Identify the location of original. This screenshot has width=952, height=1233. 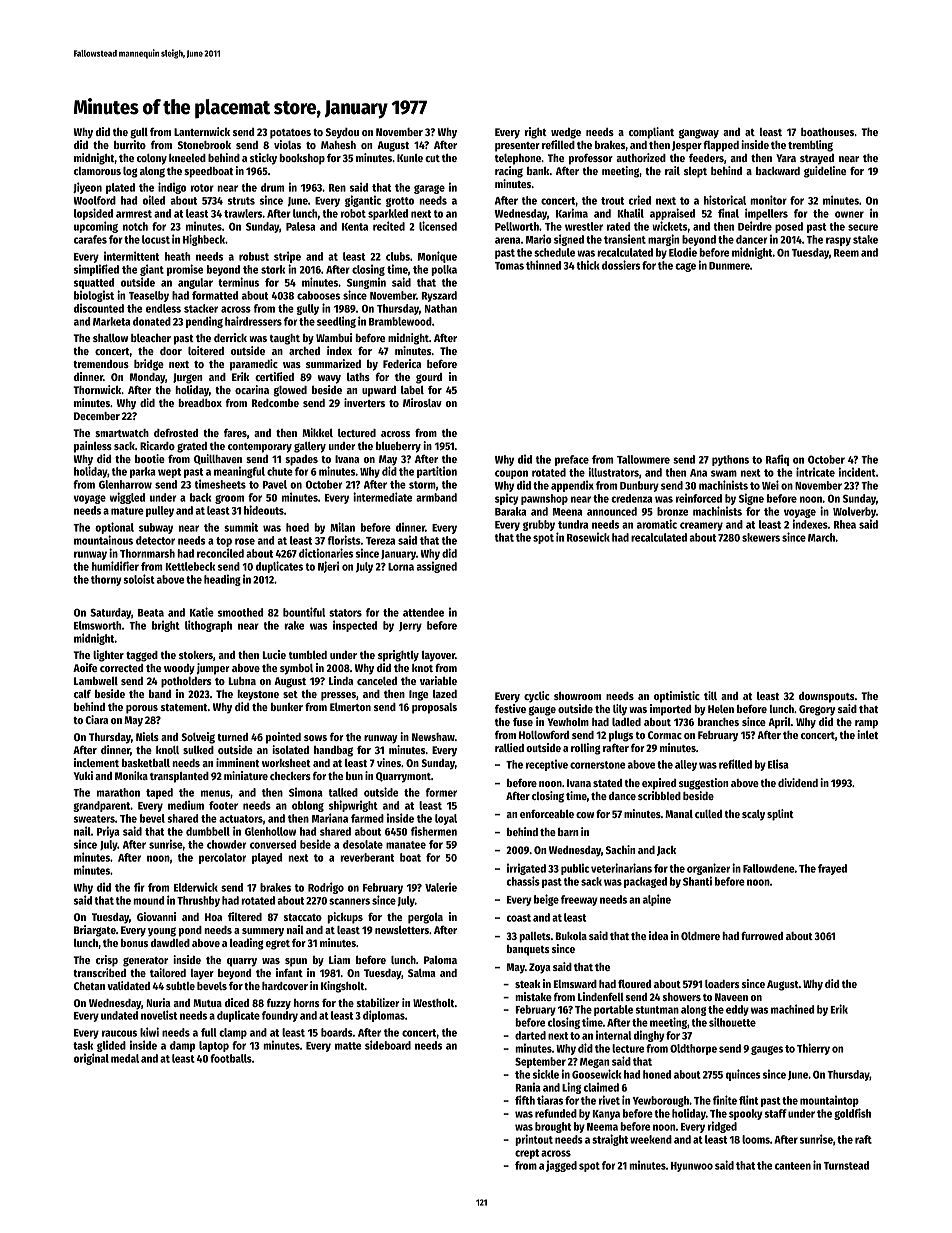
(91, 1059).
